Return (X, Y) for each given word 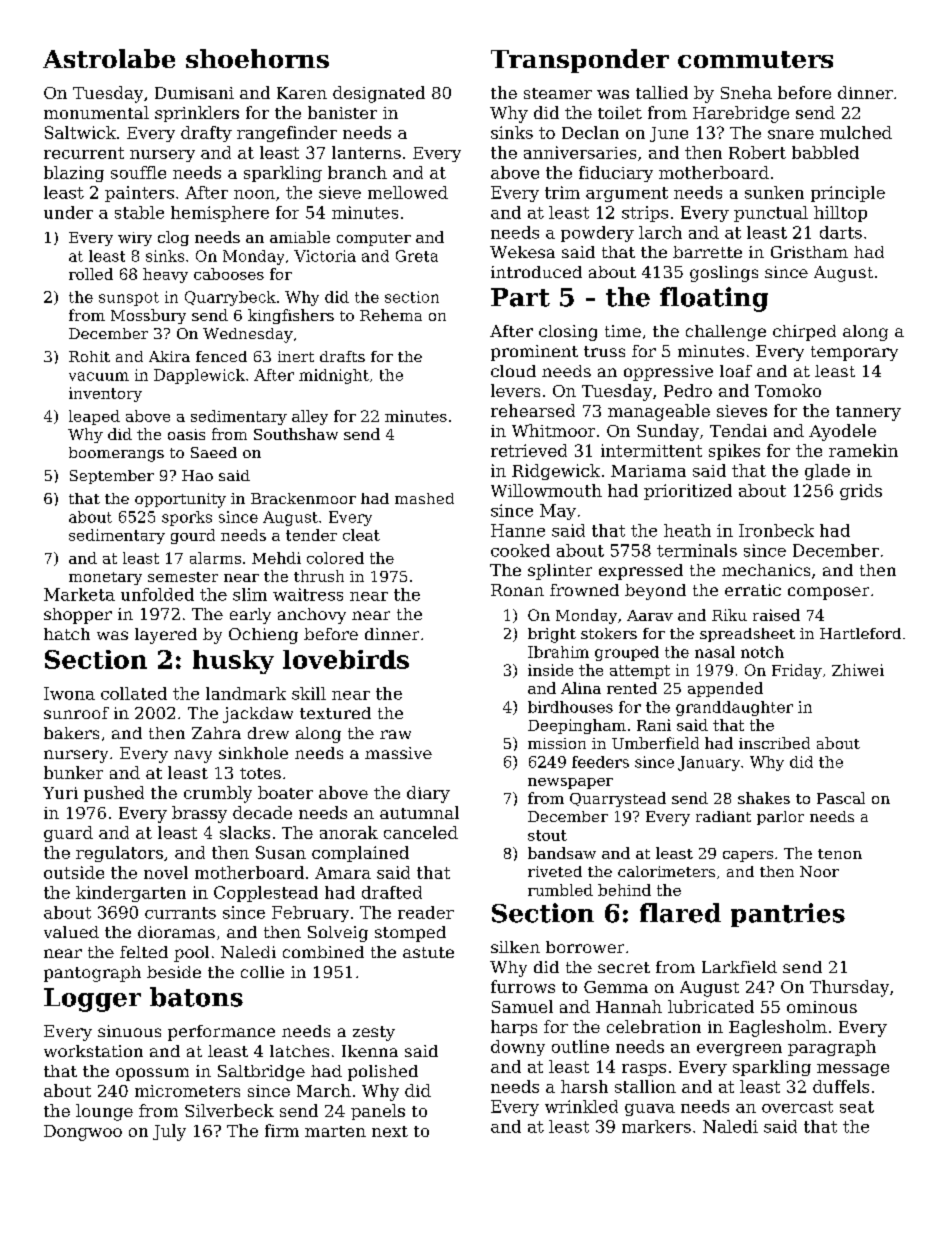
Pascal (841, 798)
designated (379, 94)
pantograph (92, 974)
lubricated (711, 1006)
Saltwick (80, 132)
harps (514, 1028)
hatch (67, 634)
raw (395, 734)
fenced (221, 356)
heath (687, 530)
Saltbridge (261, 1073)
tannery (868, 413)
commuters (755, 59)
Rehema (391, 315)
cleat (361, 535)
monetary (105, 578)
